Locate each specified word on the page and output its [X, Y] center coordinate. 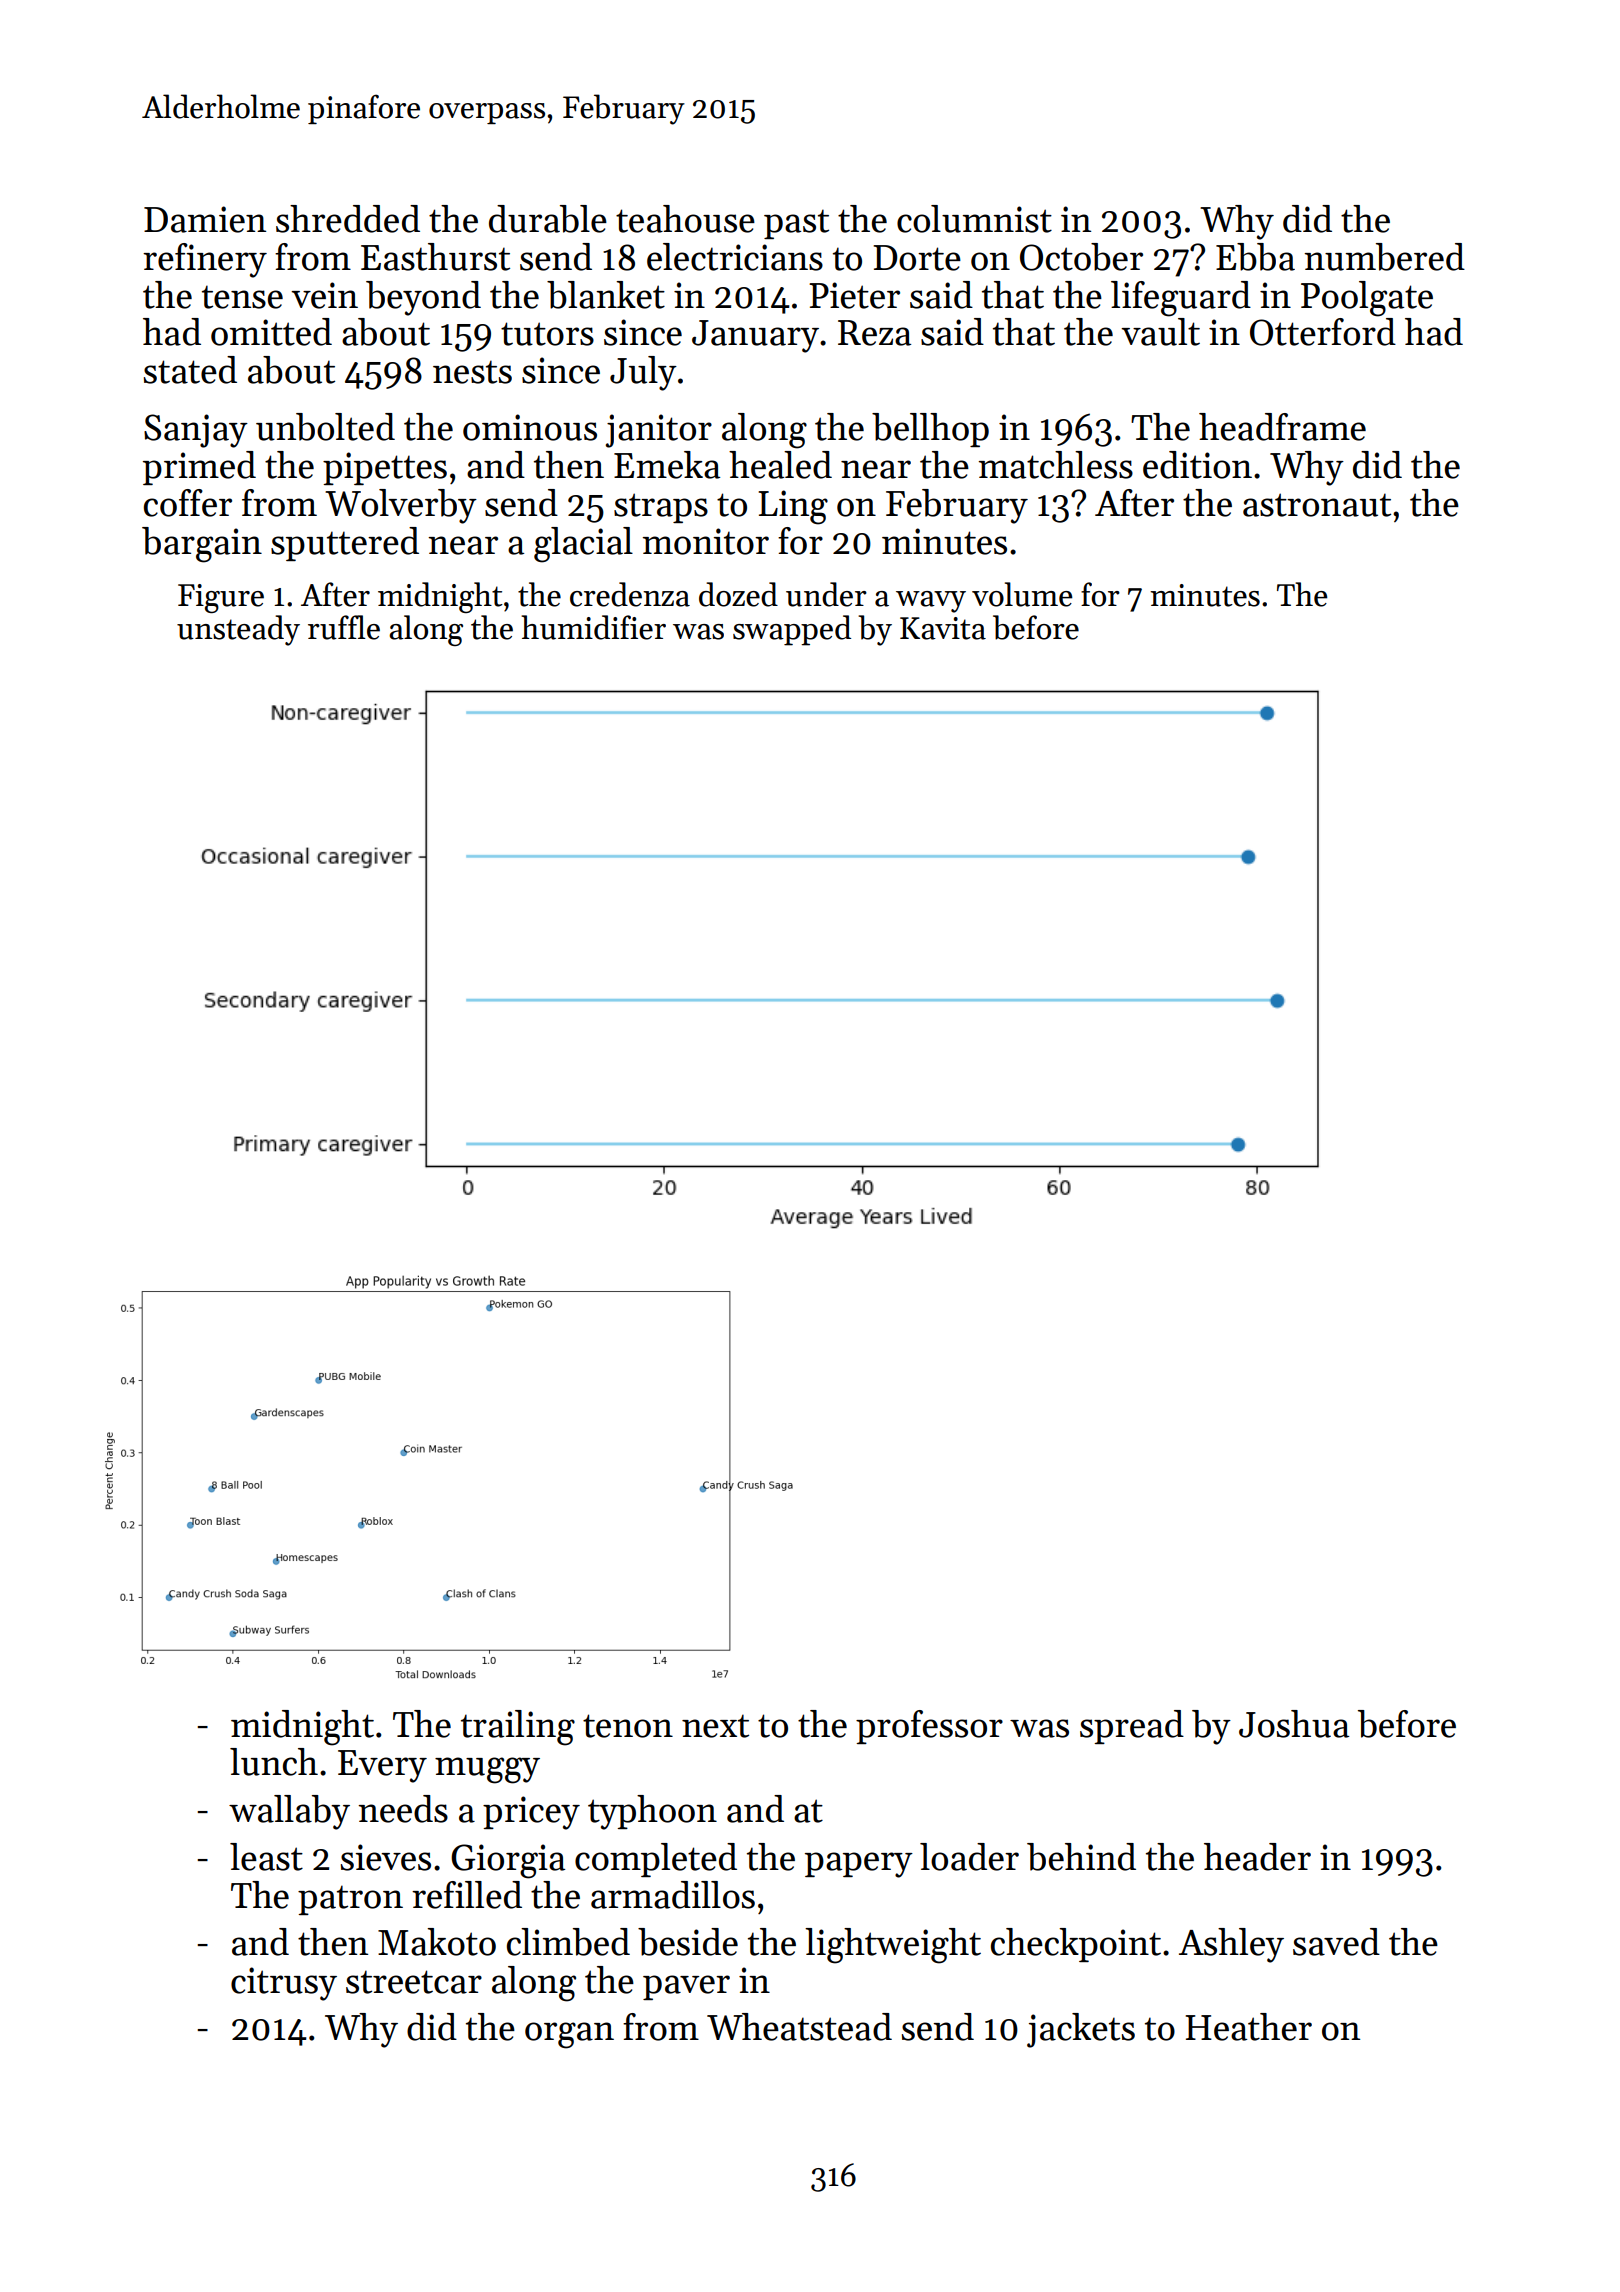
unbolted [325, 427]
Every [382, 1766]
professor [929, 1727]
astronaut [1317, 505]
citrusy [284, 1984]
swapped [792, 630]
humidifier [593, 627]
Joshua [1294, 1724]
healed [780, 465]
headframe [1282, 427]
